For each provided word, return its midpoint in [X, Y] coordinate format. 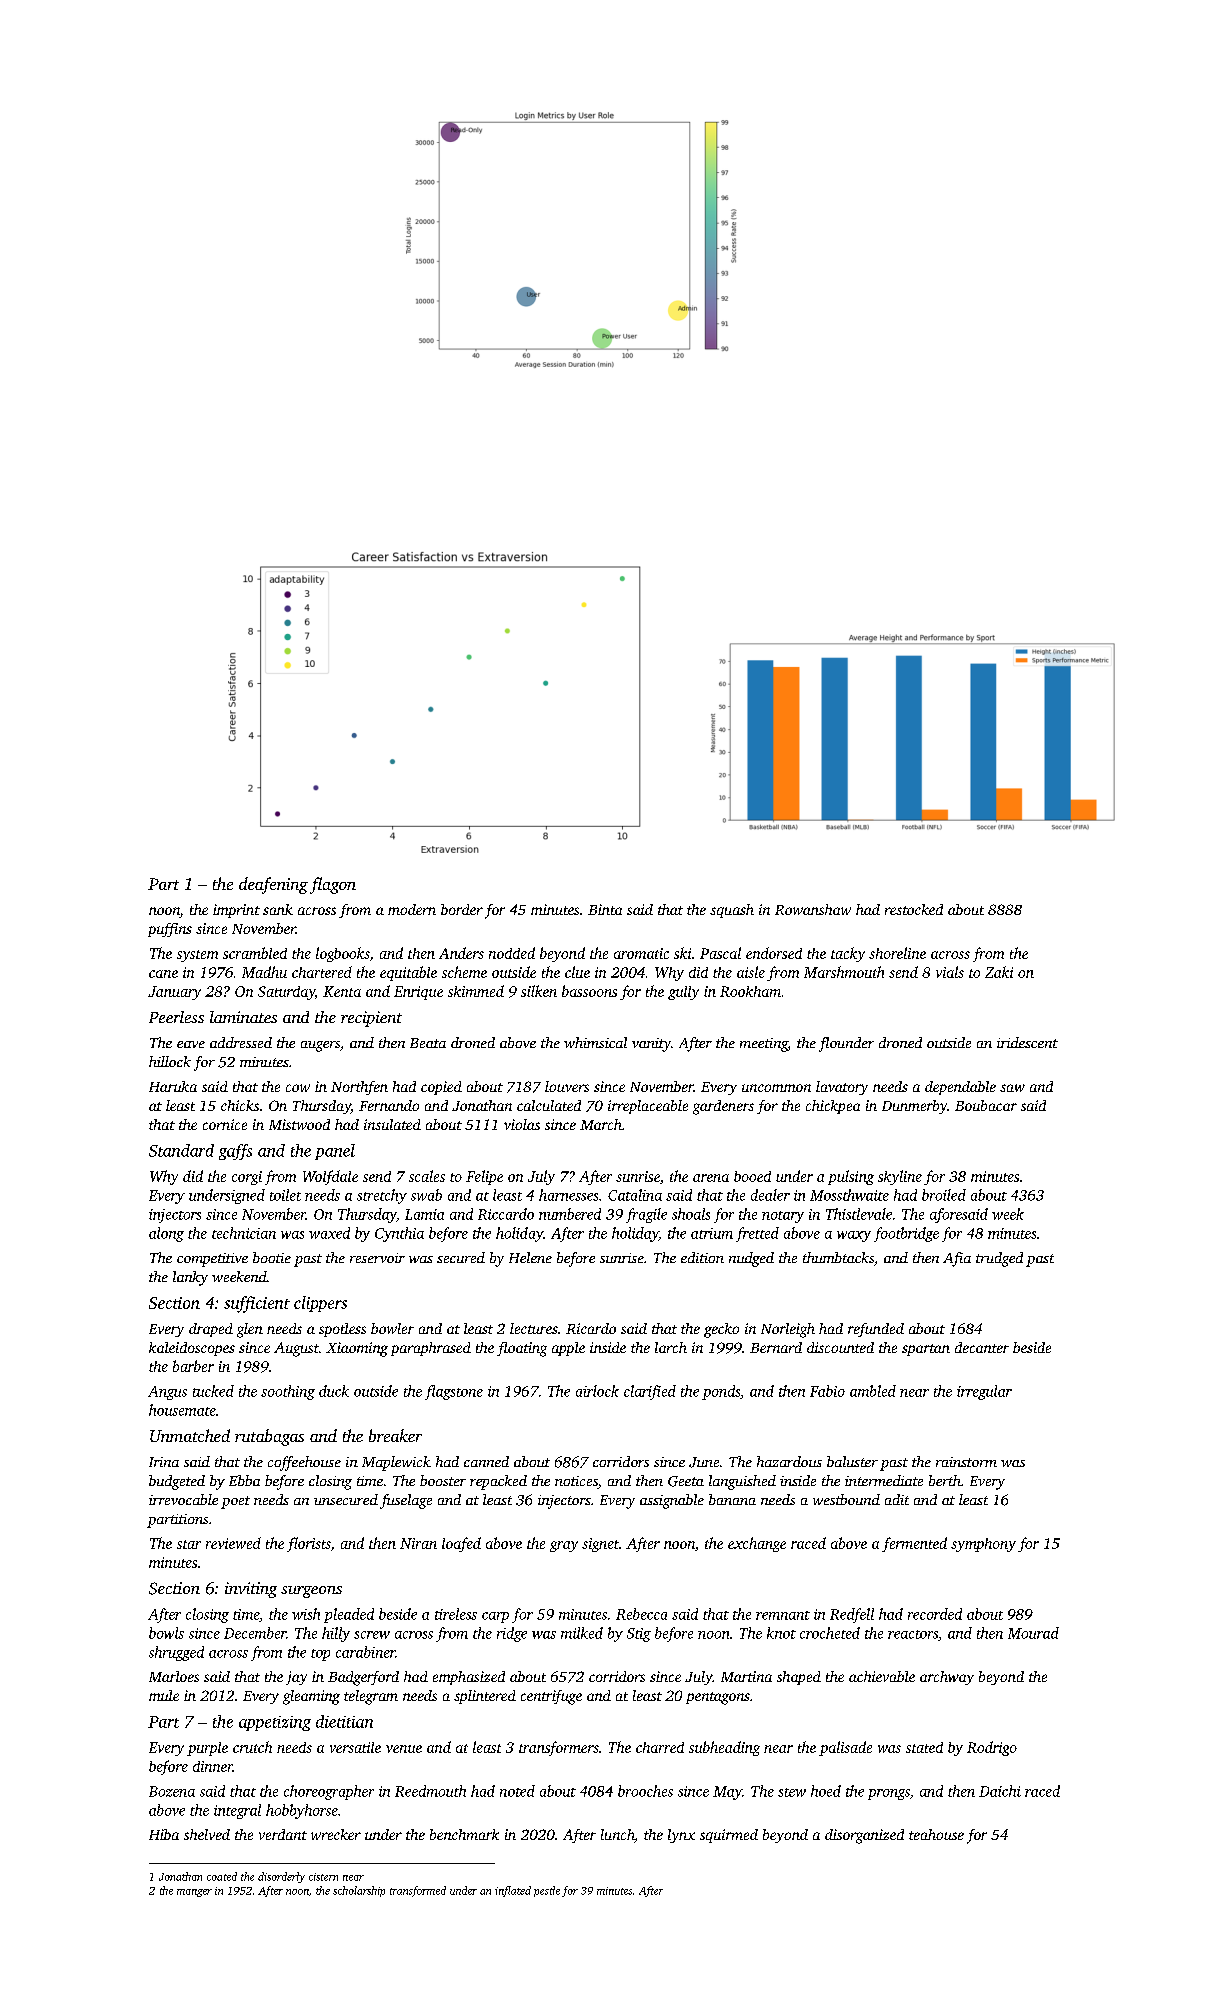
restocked [914, 909]
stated [924, 1747]
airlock [597, 1391]
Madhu [264, 972]
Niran [418, 1543]
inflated [513, 1891]
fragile [646, 1215]
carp [495, 1617]
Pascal [720, 953]
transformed [418, 1891]
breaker [395, 1435]
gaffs [235, 1152]
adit [897, 1499]
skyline [900, 1177]
